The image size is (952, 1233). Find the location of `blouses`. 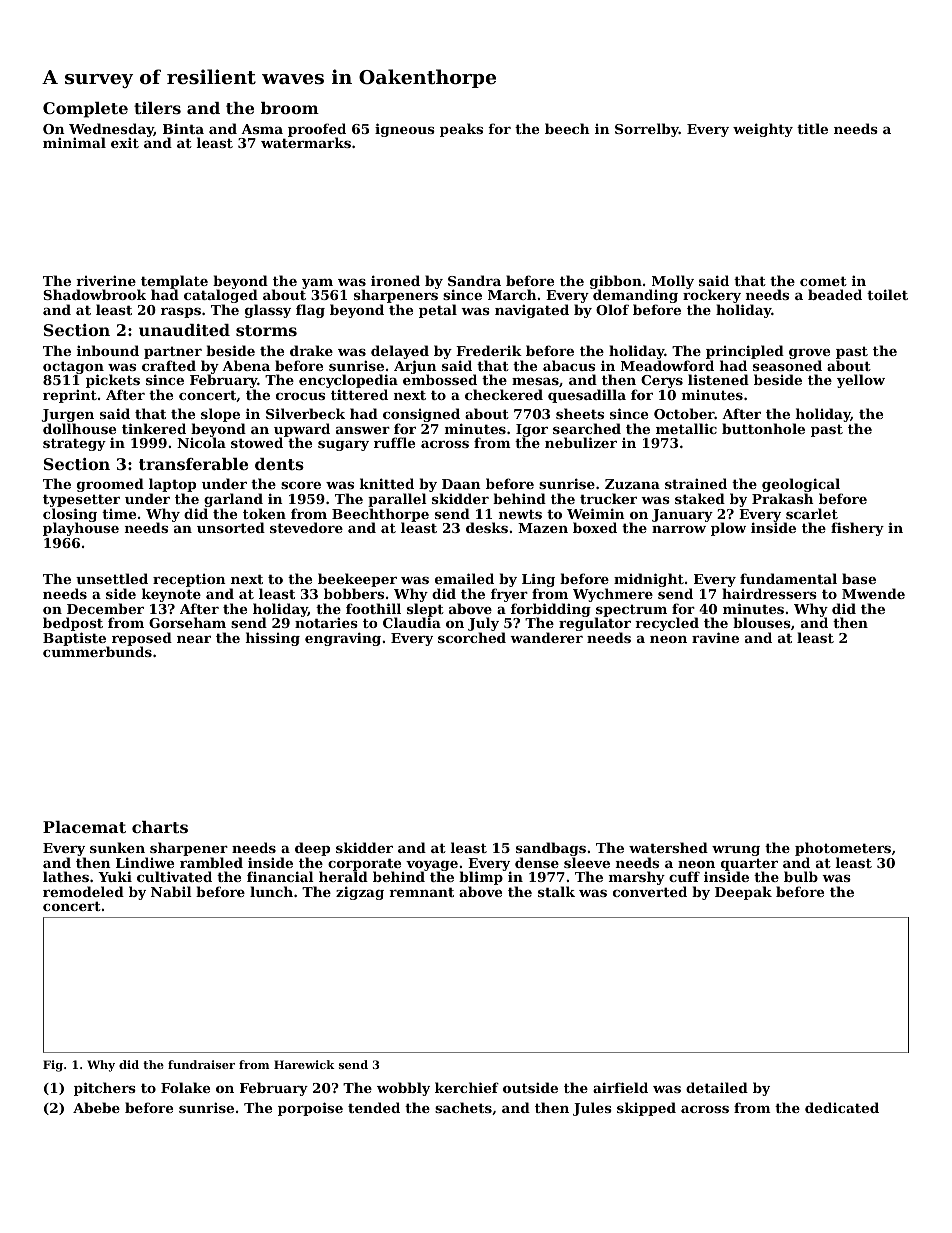

blouses is located at coordinates (762, 622).
